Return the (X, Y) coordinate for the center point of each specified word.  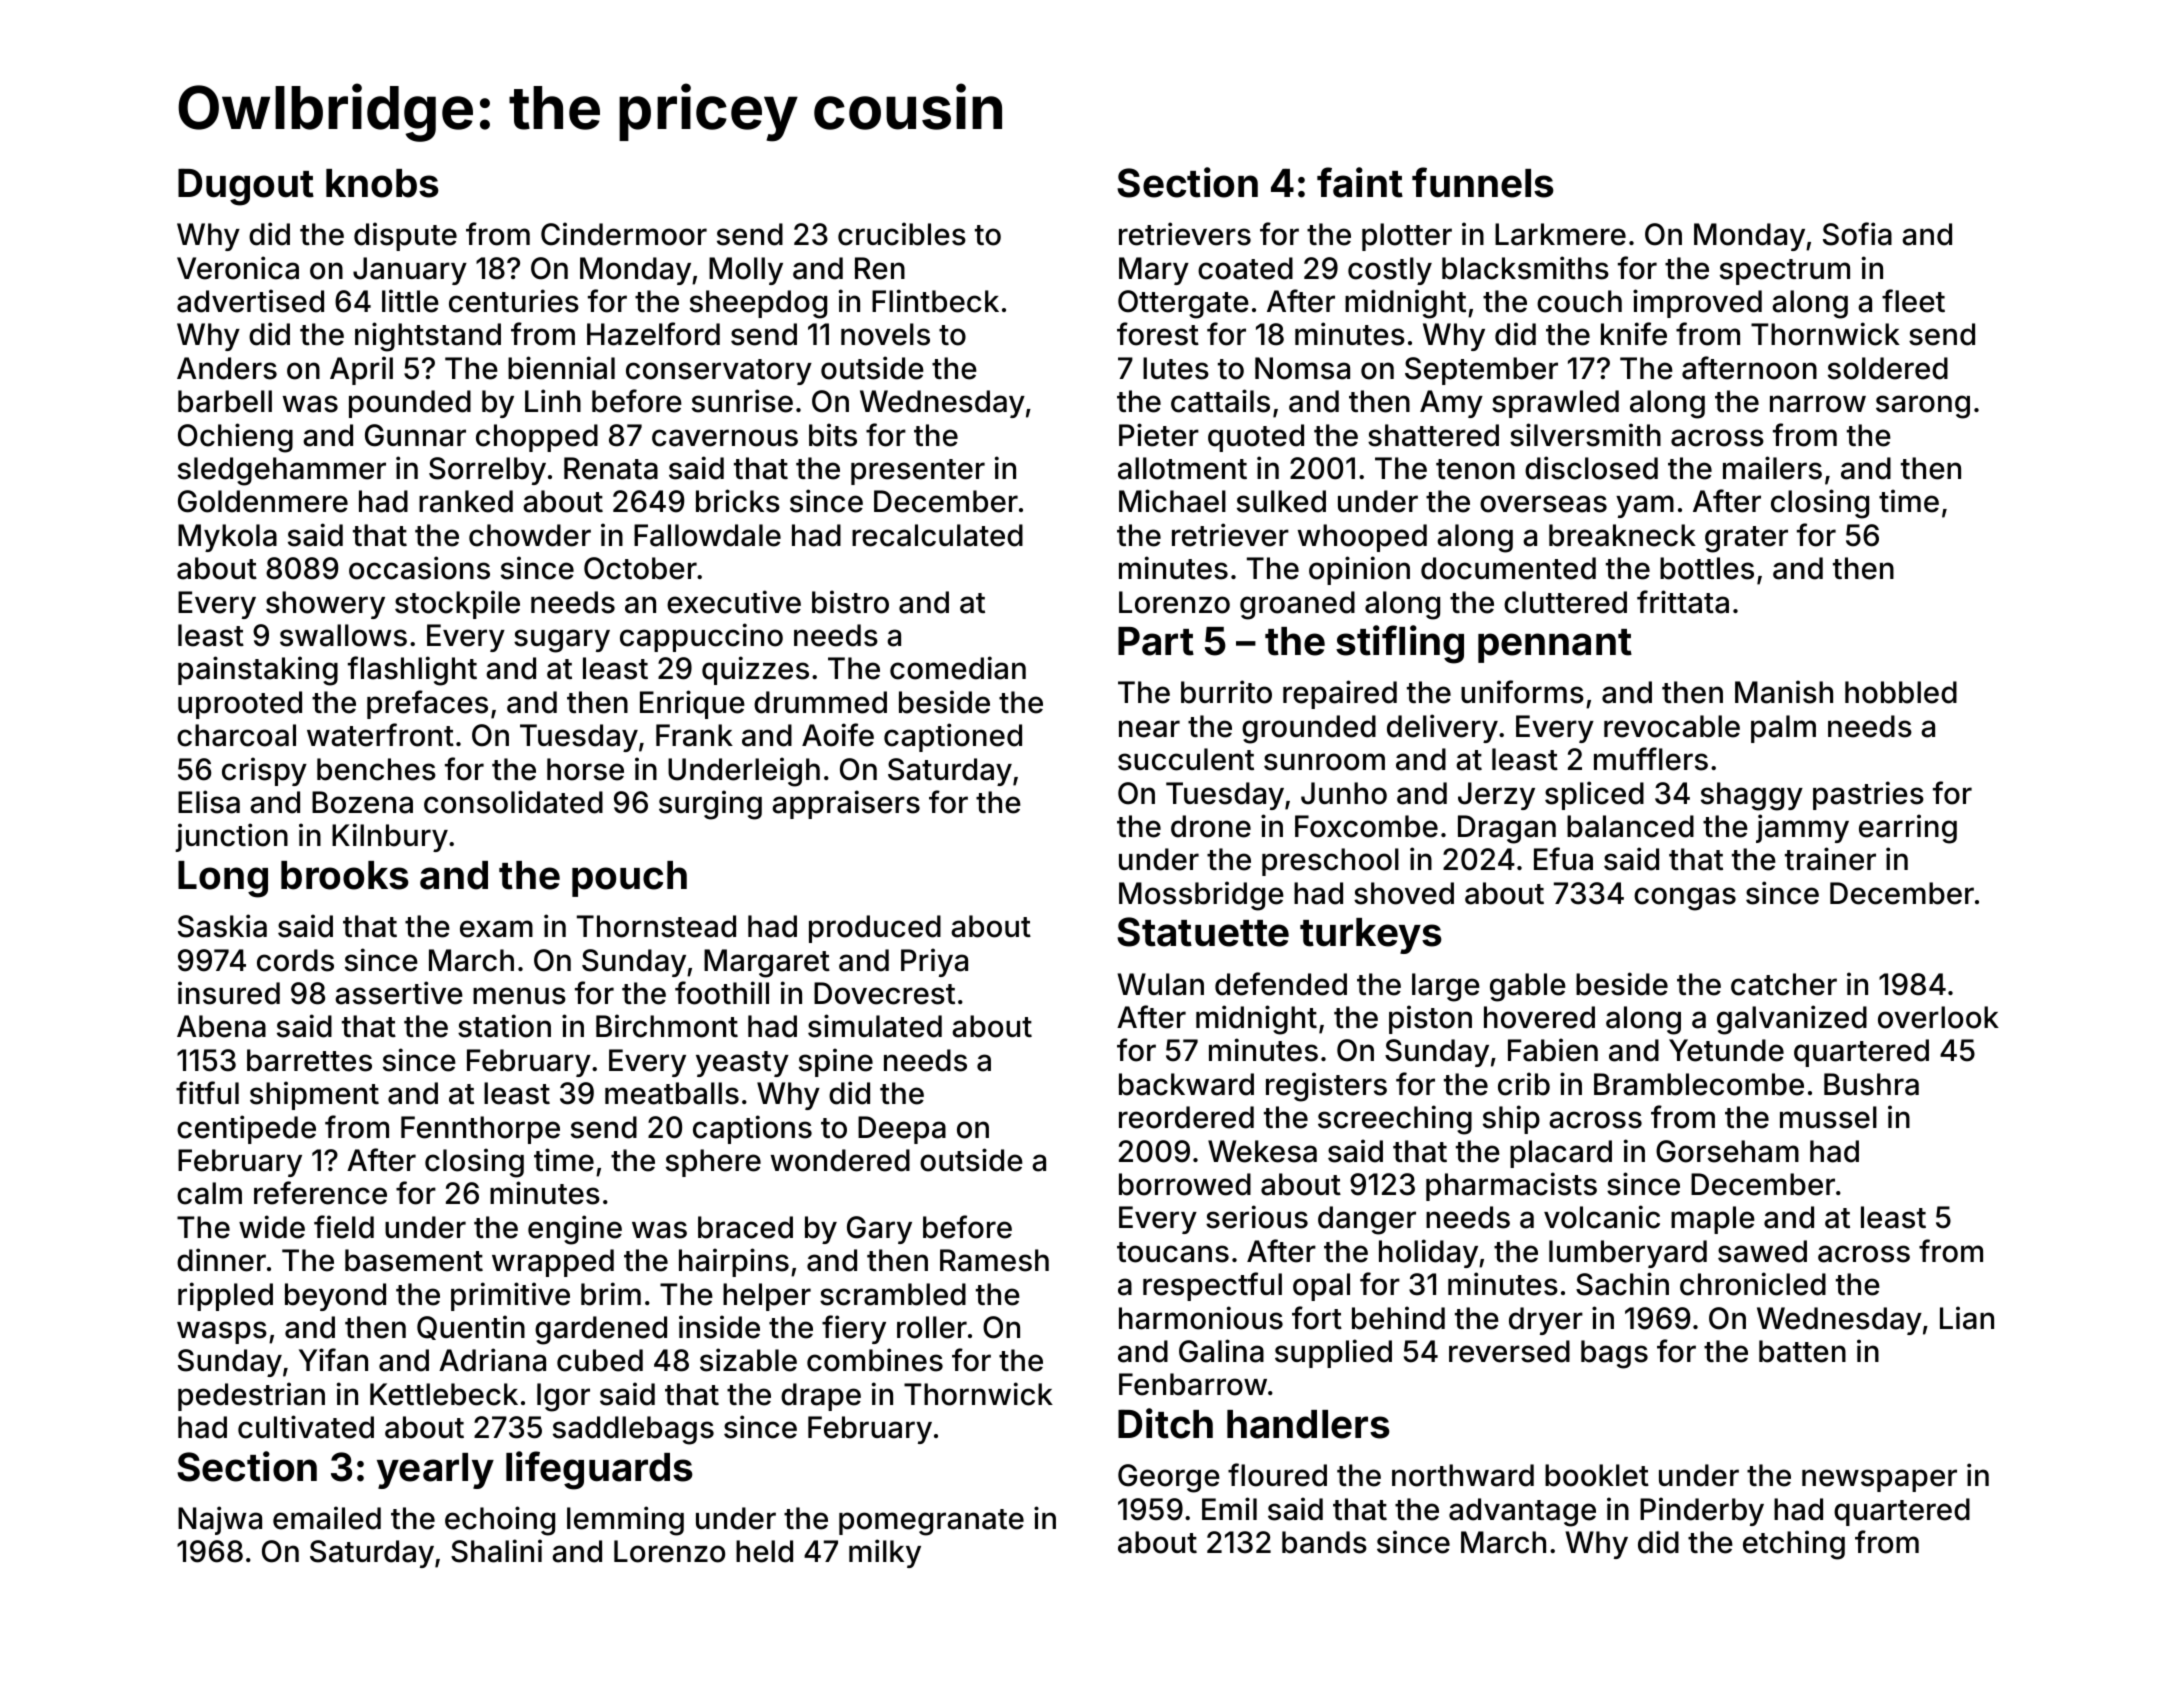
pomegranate (931, 1522)
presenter (918, 472)
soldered (1888, 368)
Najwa (220, 1520)
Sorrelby (487, 471)
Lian (1967, 1318)
